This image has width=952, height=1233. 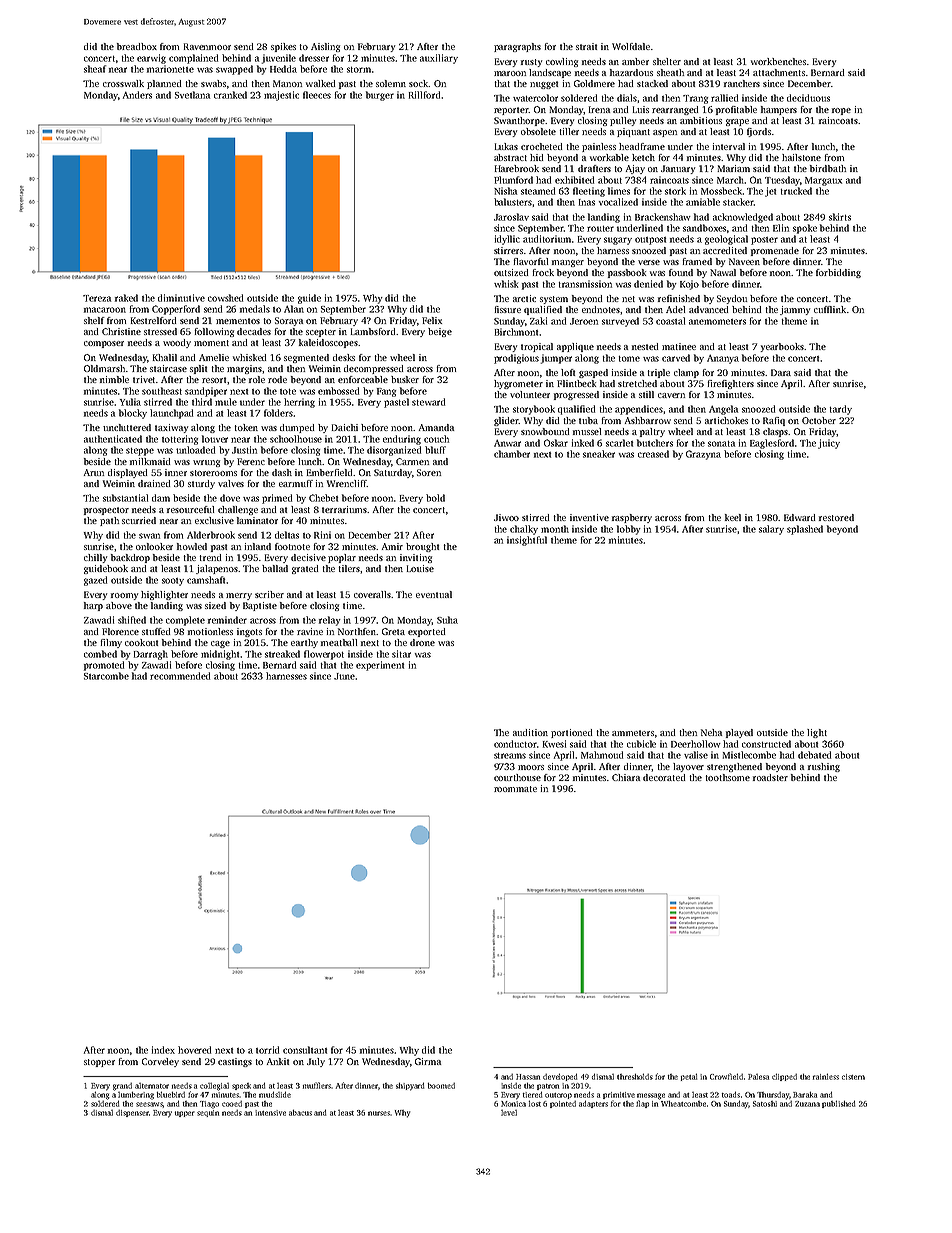 I want to click on consultant, so click(x=305, y=1050).
